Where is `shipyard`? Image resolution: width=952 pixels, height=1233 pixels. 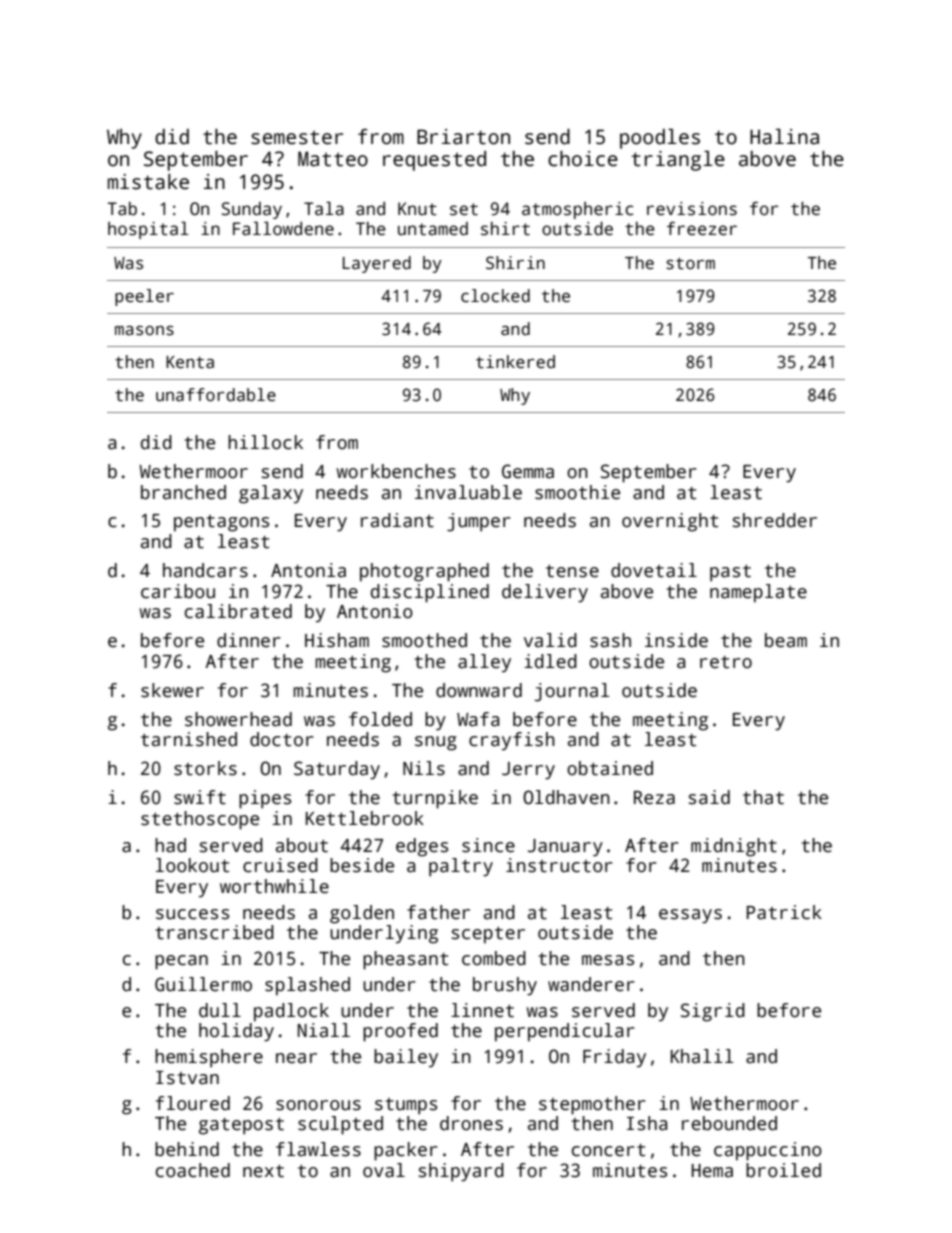
shipyard is located at coordinates (461, 1172).
